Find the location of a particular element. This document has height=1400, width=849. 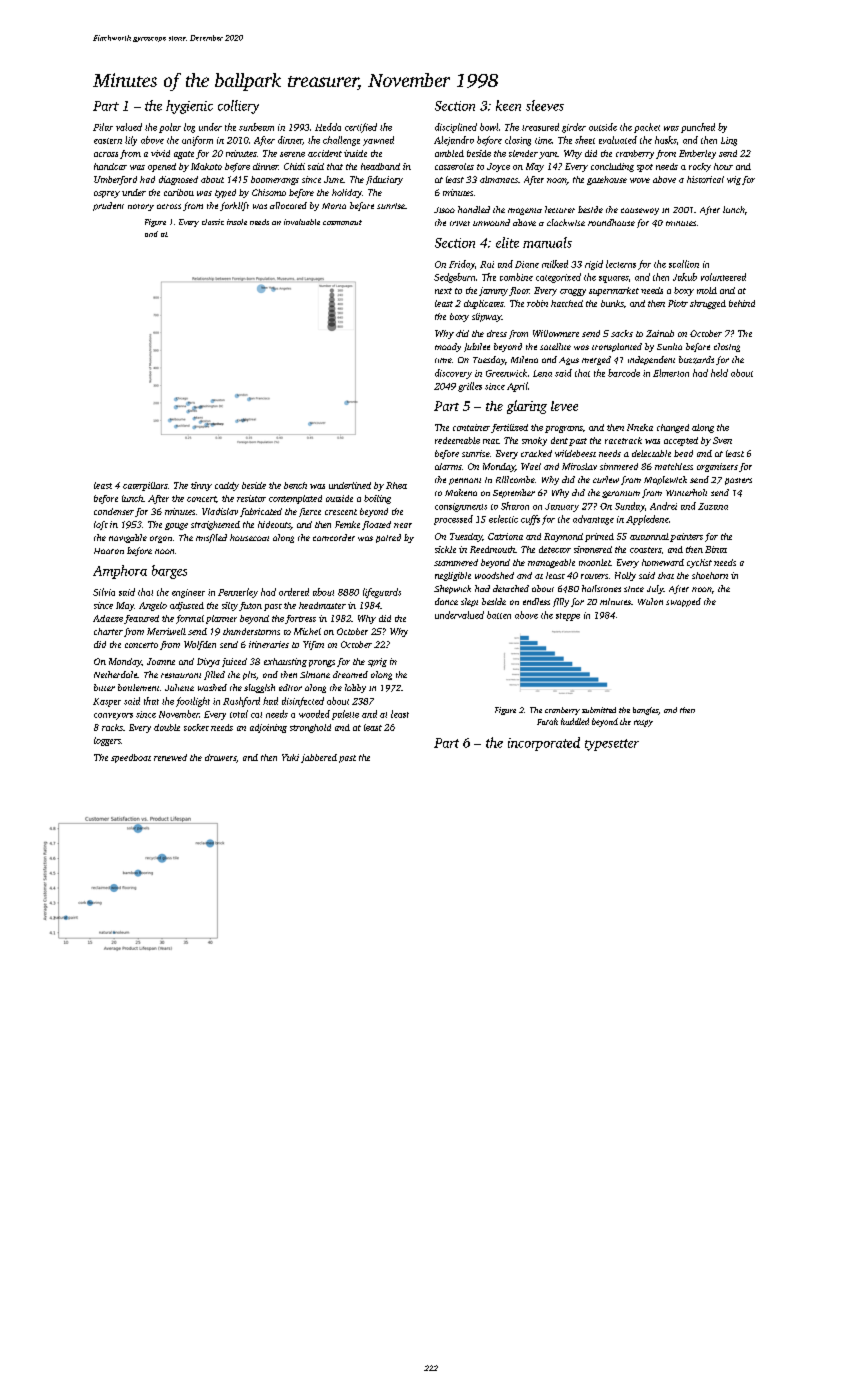

keen is located at coordinates (508, 105).
